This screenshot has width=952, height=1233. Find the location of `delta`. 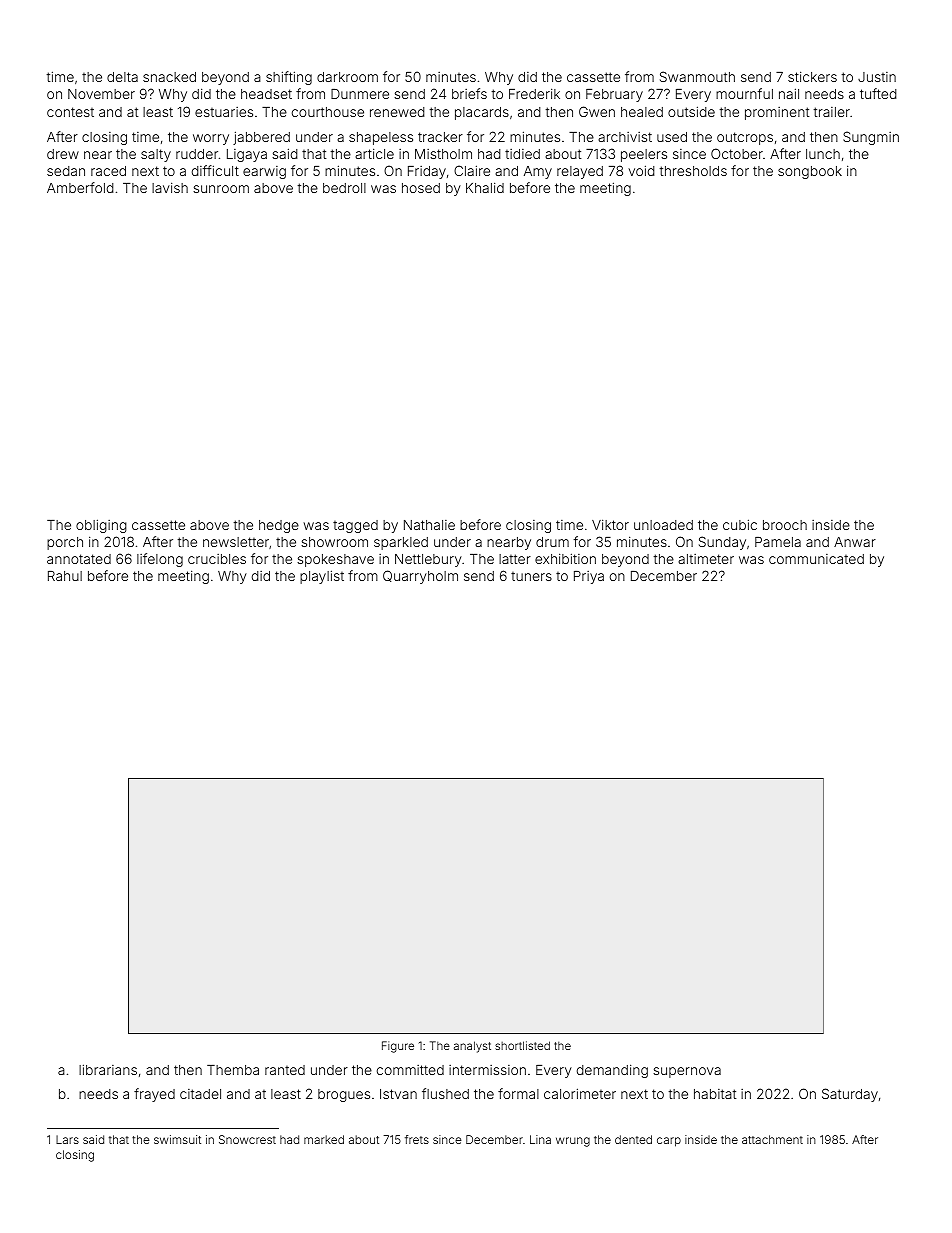

delta is located at coordinates (122, 77).
